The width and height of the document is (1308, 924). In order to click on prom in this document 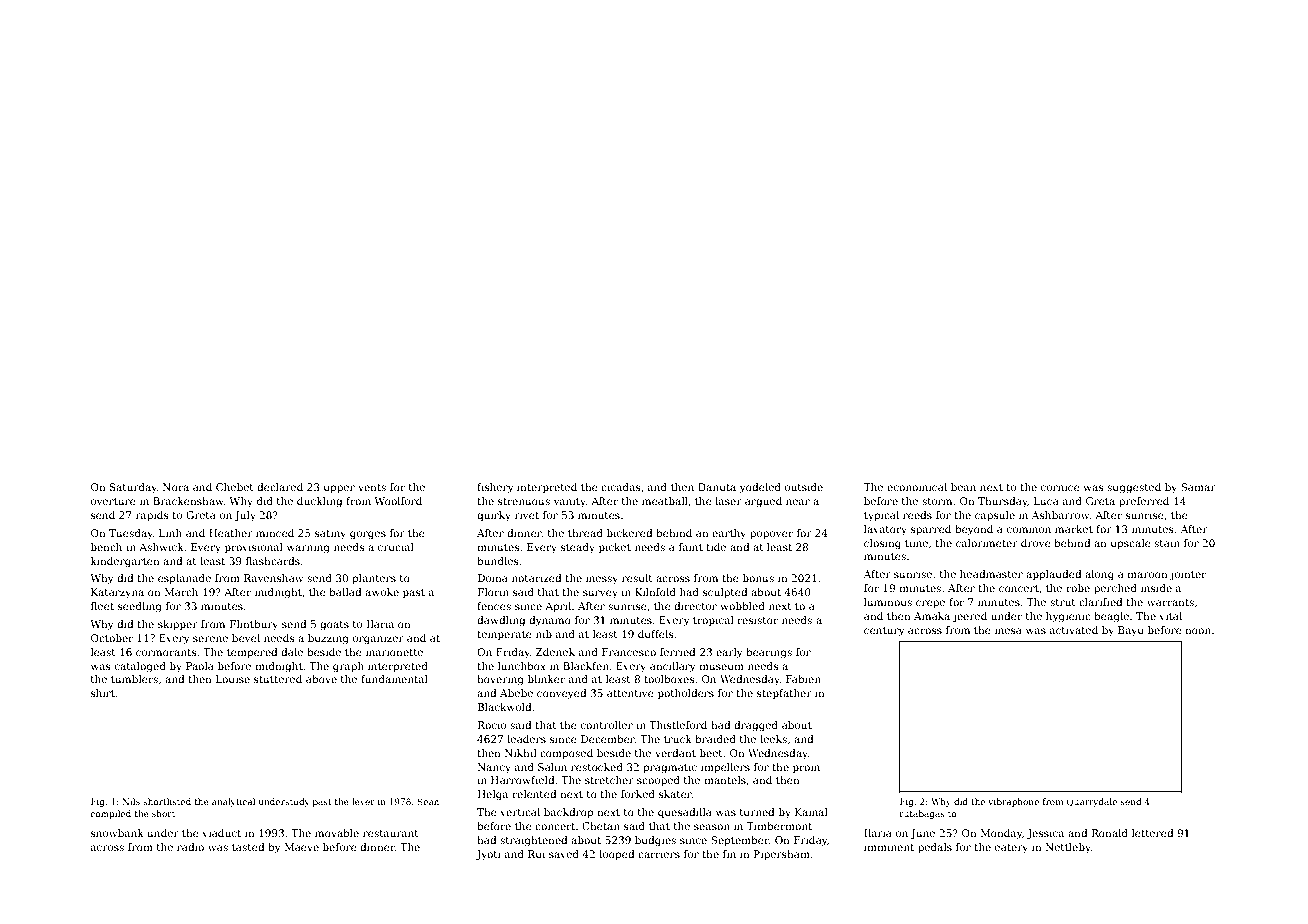, I will do `click(806, 769)`.
